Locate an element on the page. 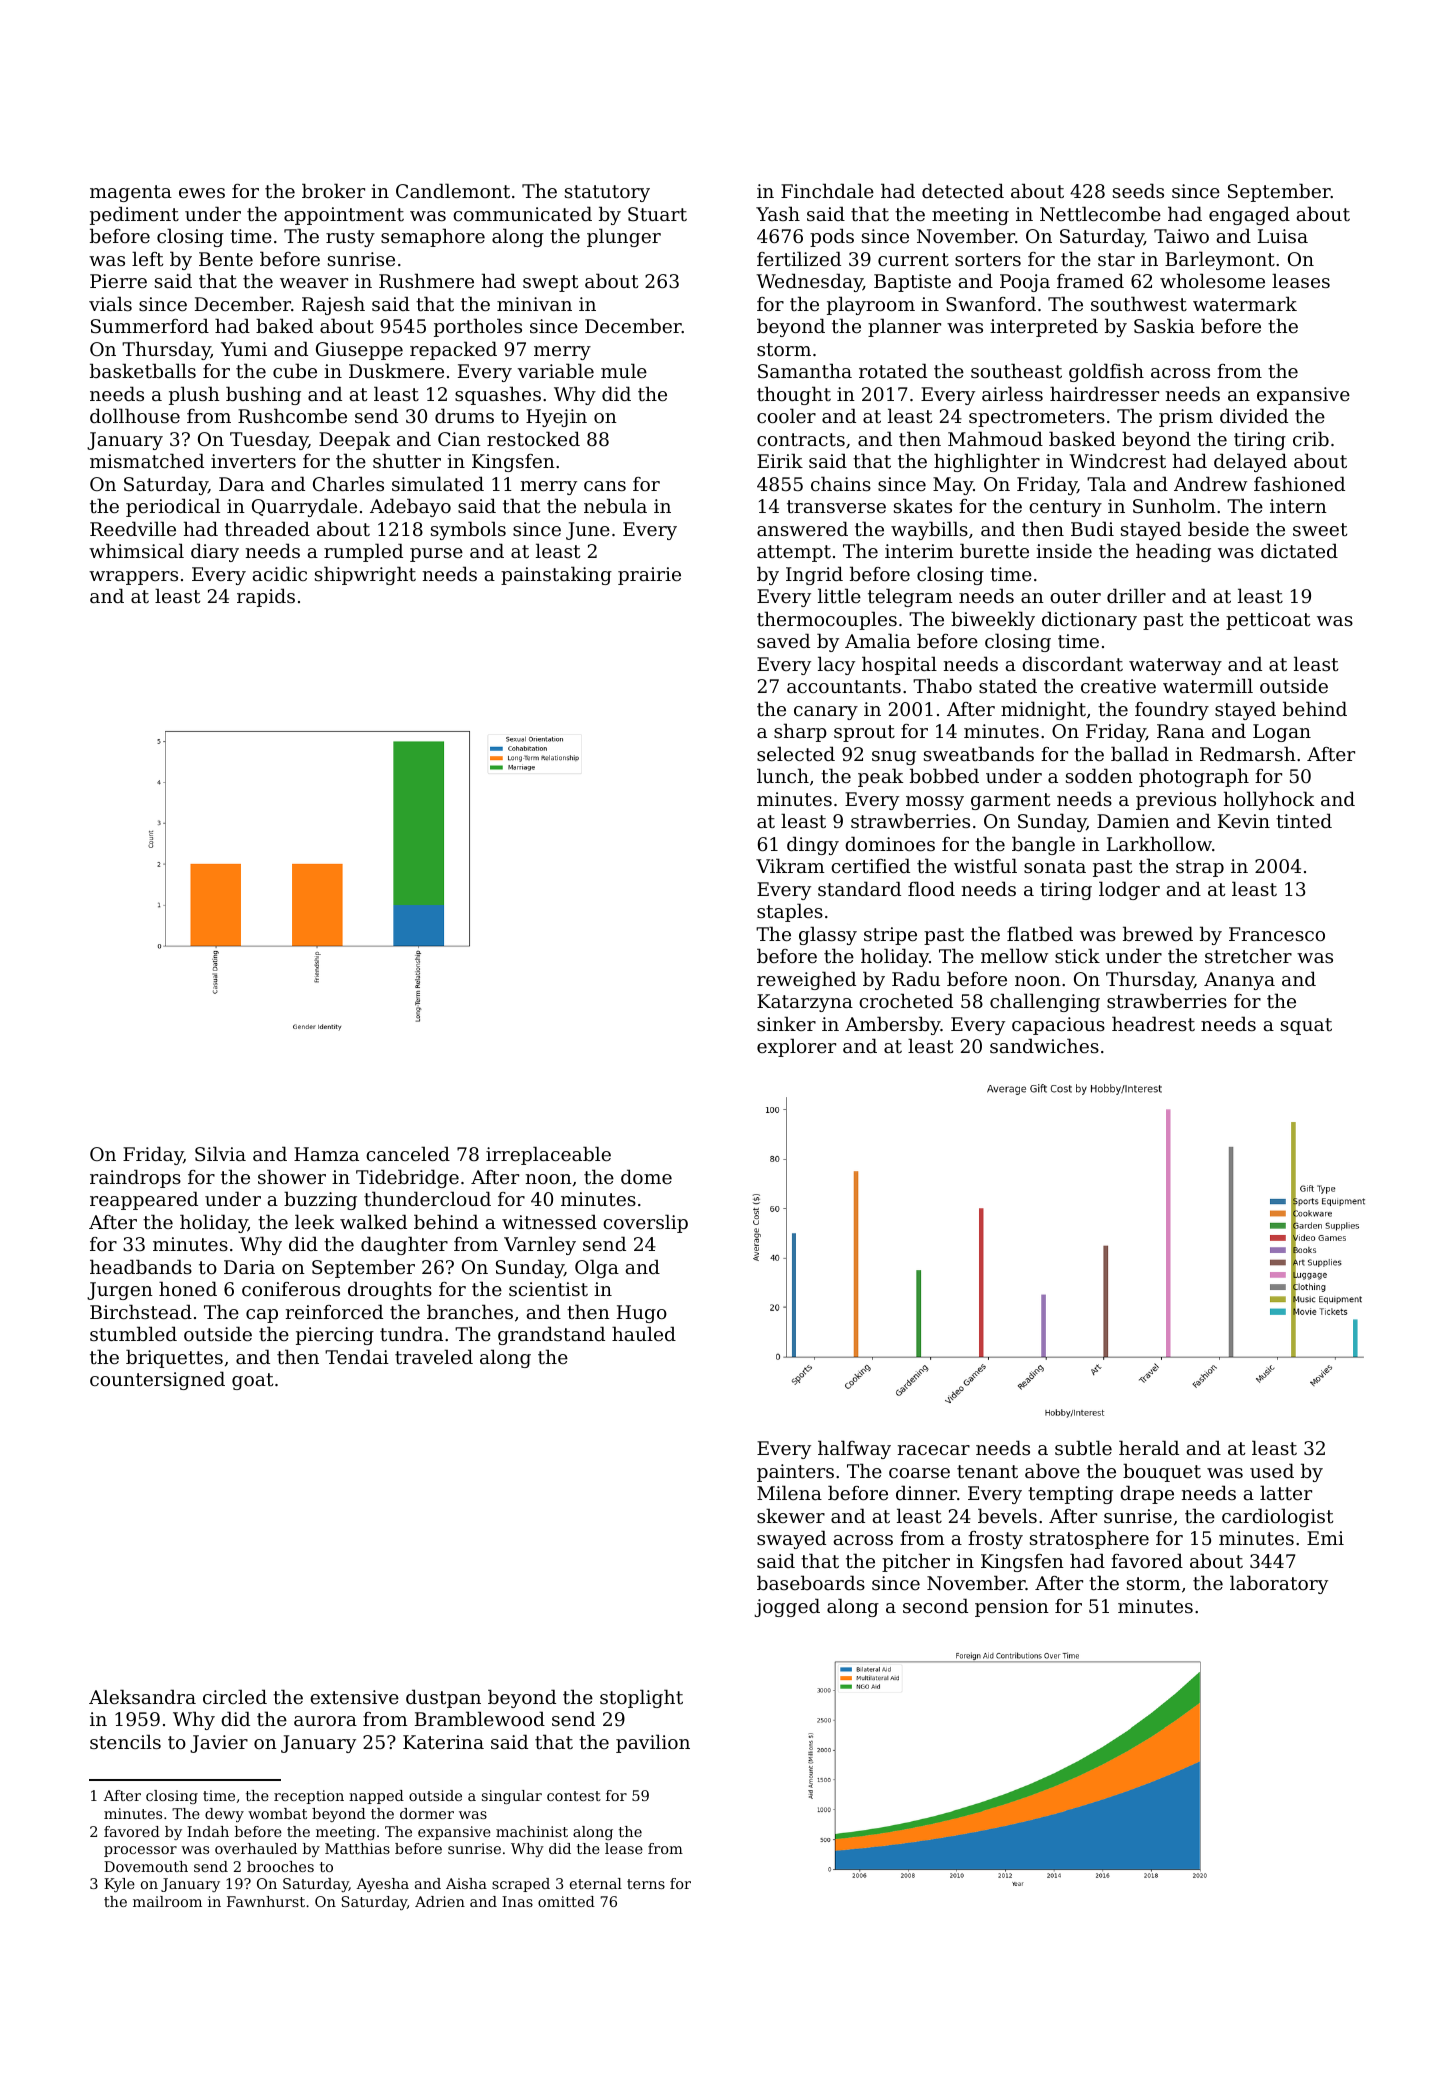 The height and width of the image is (2100, 1450). dictated is located at coordinates (1299, 550).
